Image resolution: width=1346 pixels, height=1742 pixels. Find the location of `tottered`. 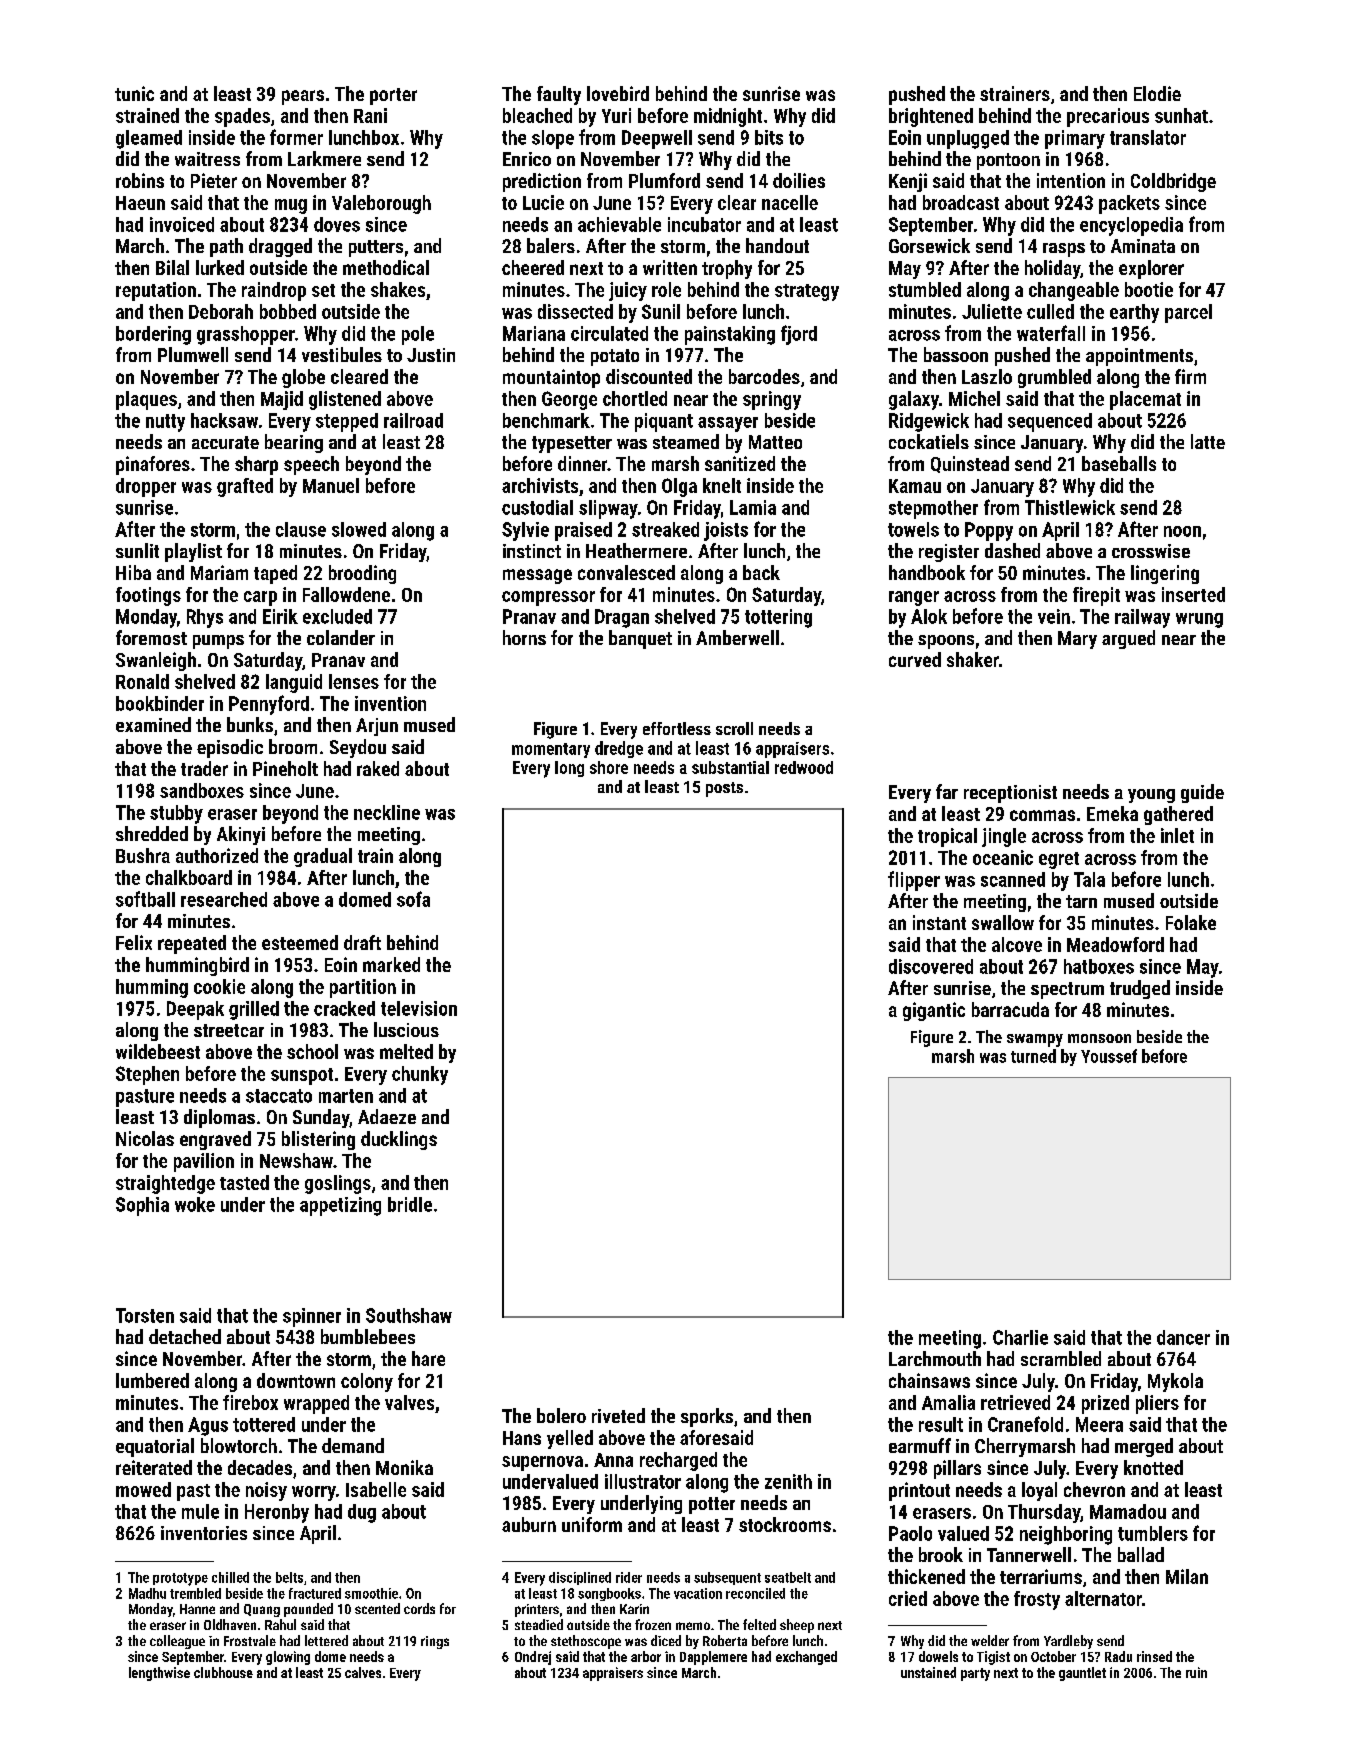

tottered is located at coordinates (264, 1424).
